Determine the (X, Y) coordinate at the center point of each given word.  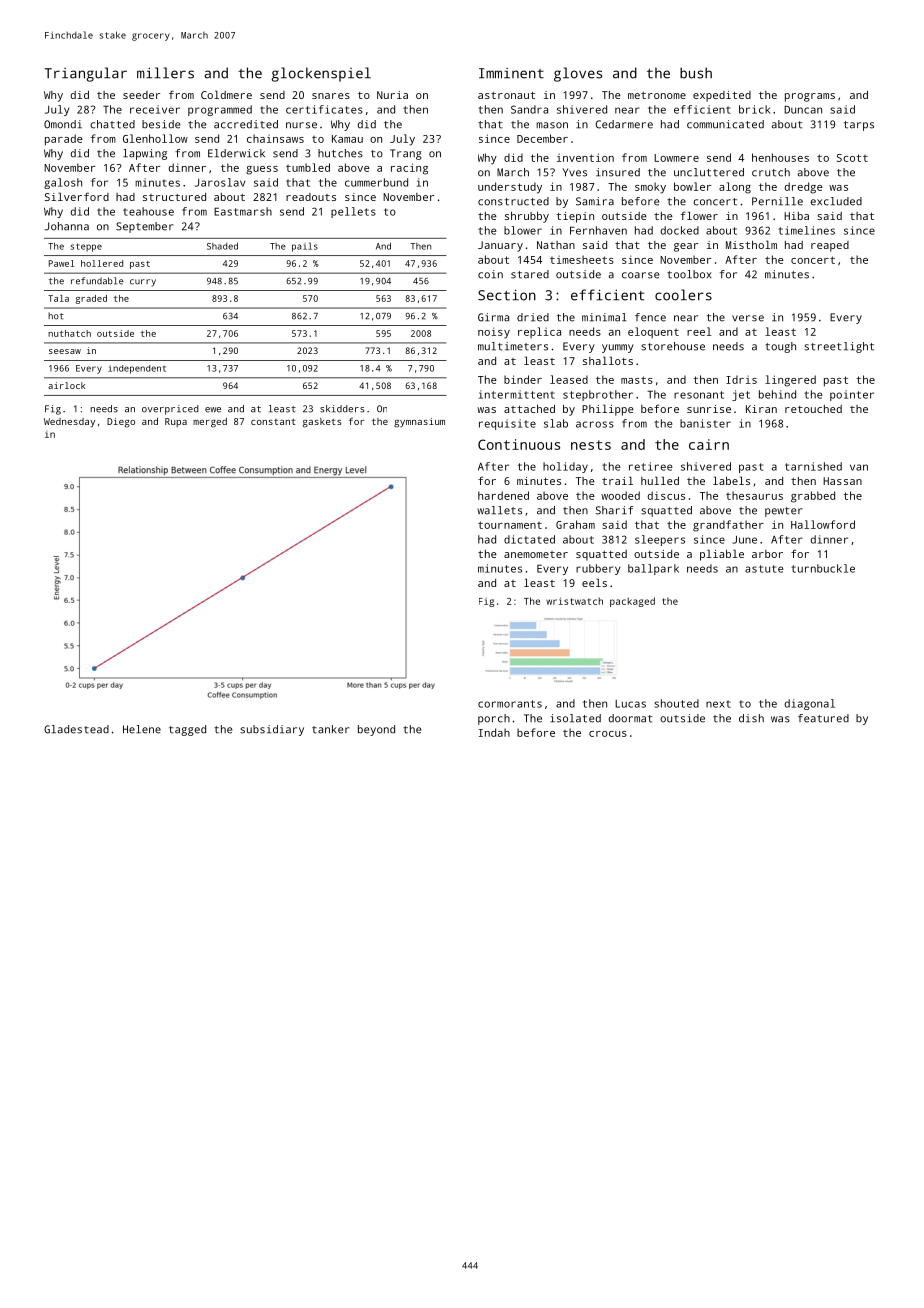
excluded (836, 201)
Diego (121, 423)
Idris (741, 379)
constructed (513, 201)
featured (823, 718)
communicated (725, 124)
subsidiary (272, 730)
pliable (722, 555)
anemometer (536, 554)
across (595, 424)
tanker (331, 729)
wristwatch (574, 601)
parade (64, 140)
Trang (406, 154)
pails (305, 247)
